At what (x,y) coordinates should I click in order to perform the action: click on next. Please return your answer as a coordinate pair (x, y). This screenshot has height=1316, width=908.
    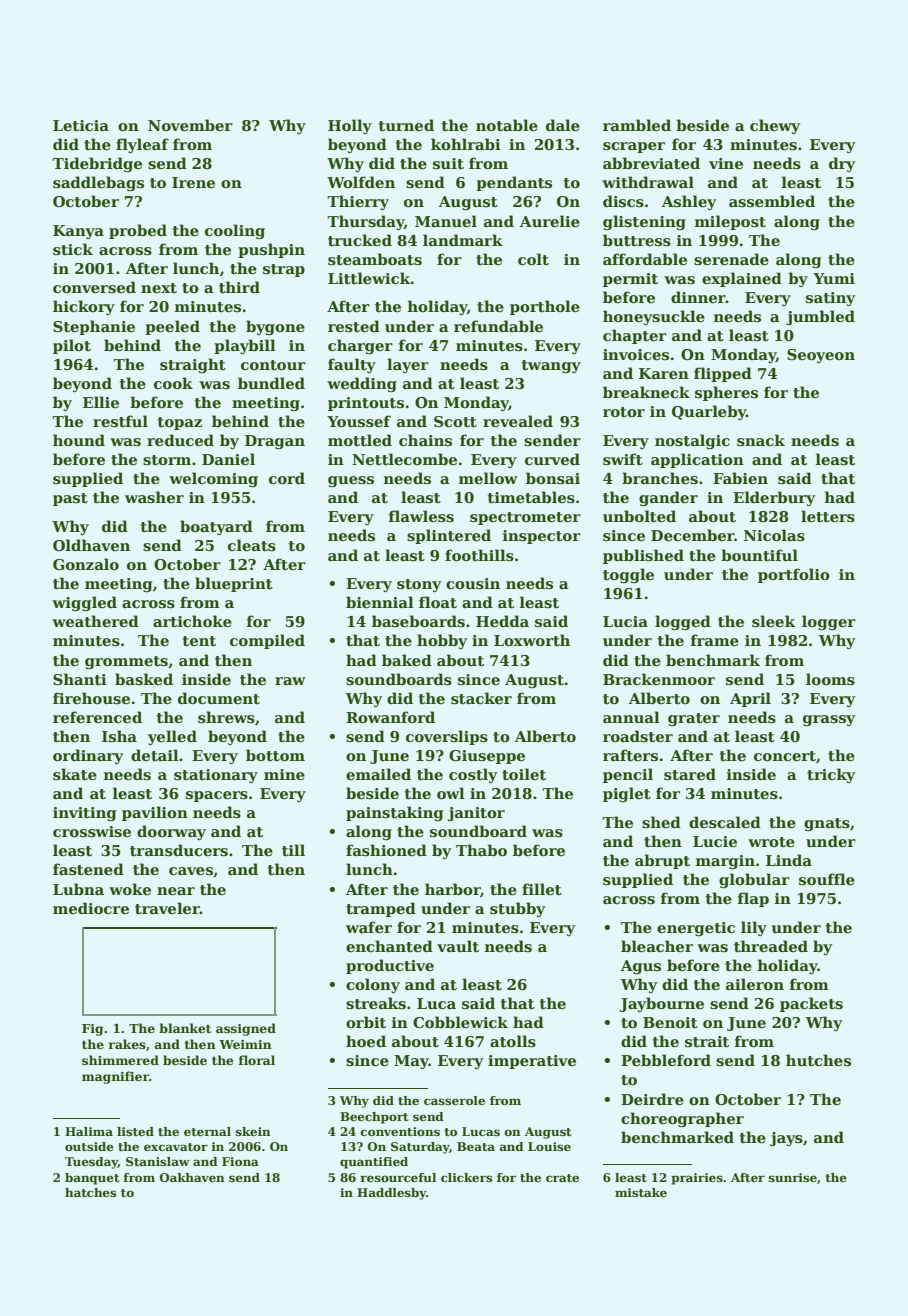
    Looking at the image, I should click on (159, 288).
